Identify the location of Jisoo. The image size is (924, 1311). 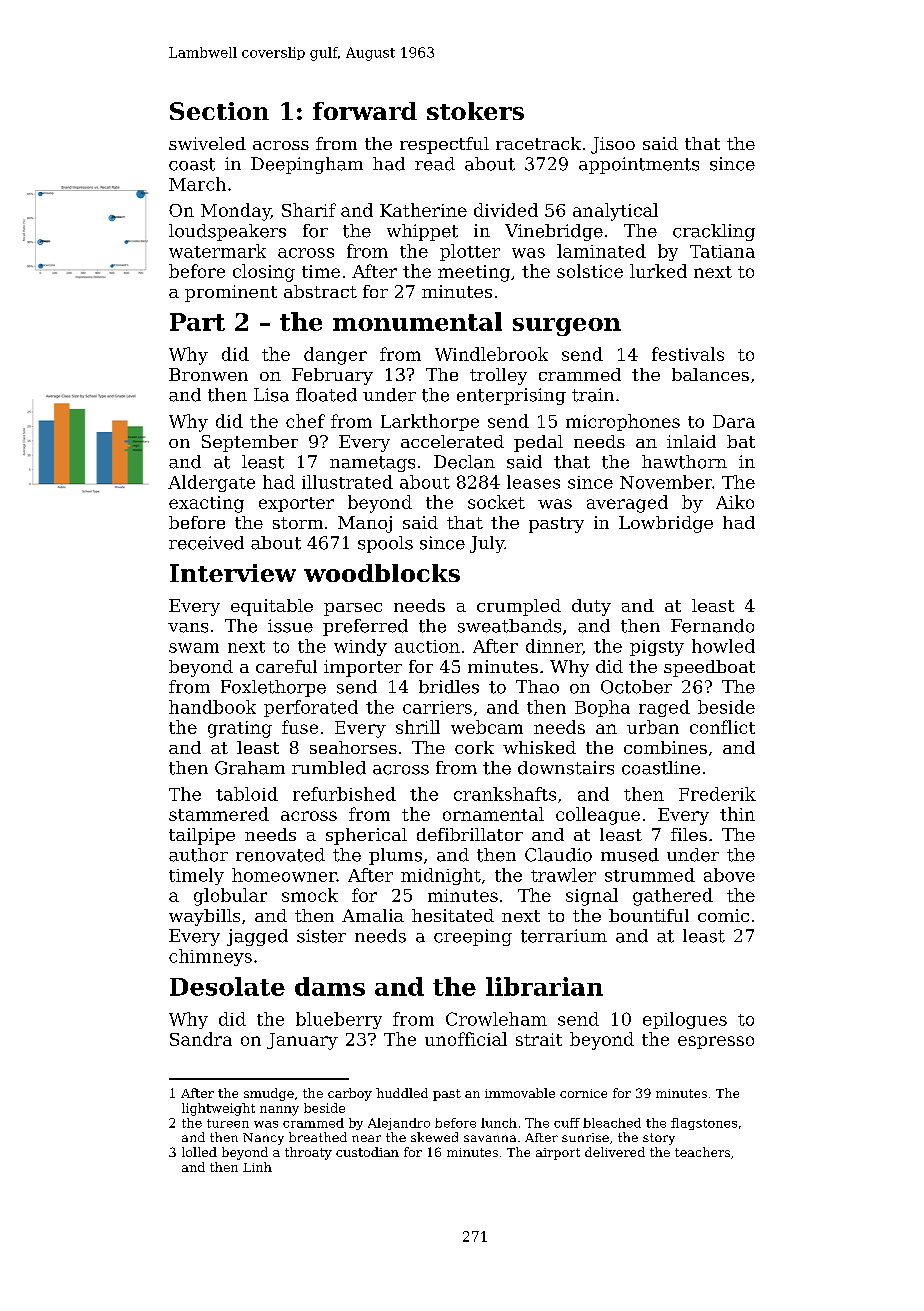
(613, 145).
